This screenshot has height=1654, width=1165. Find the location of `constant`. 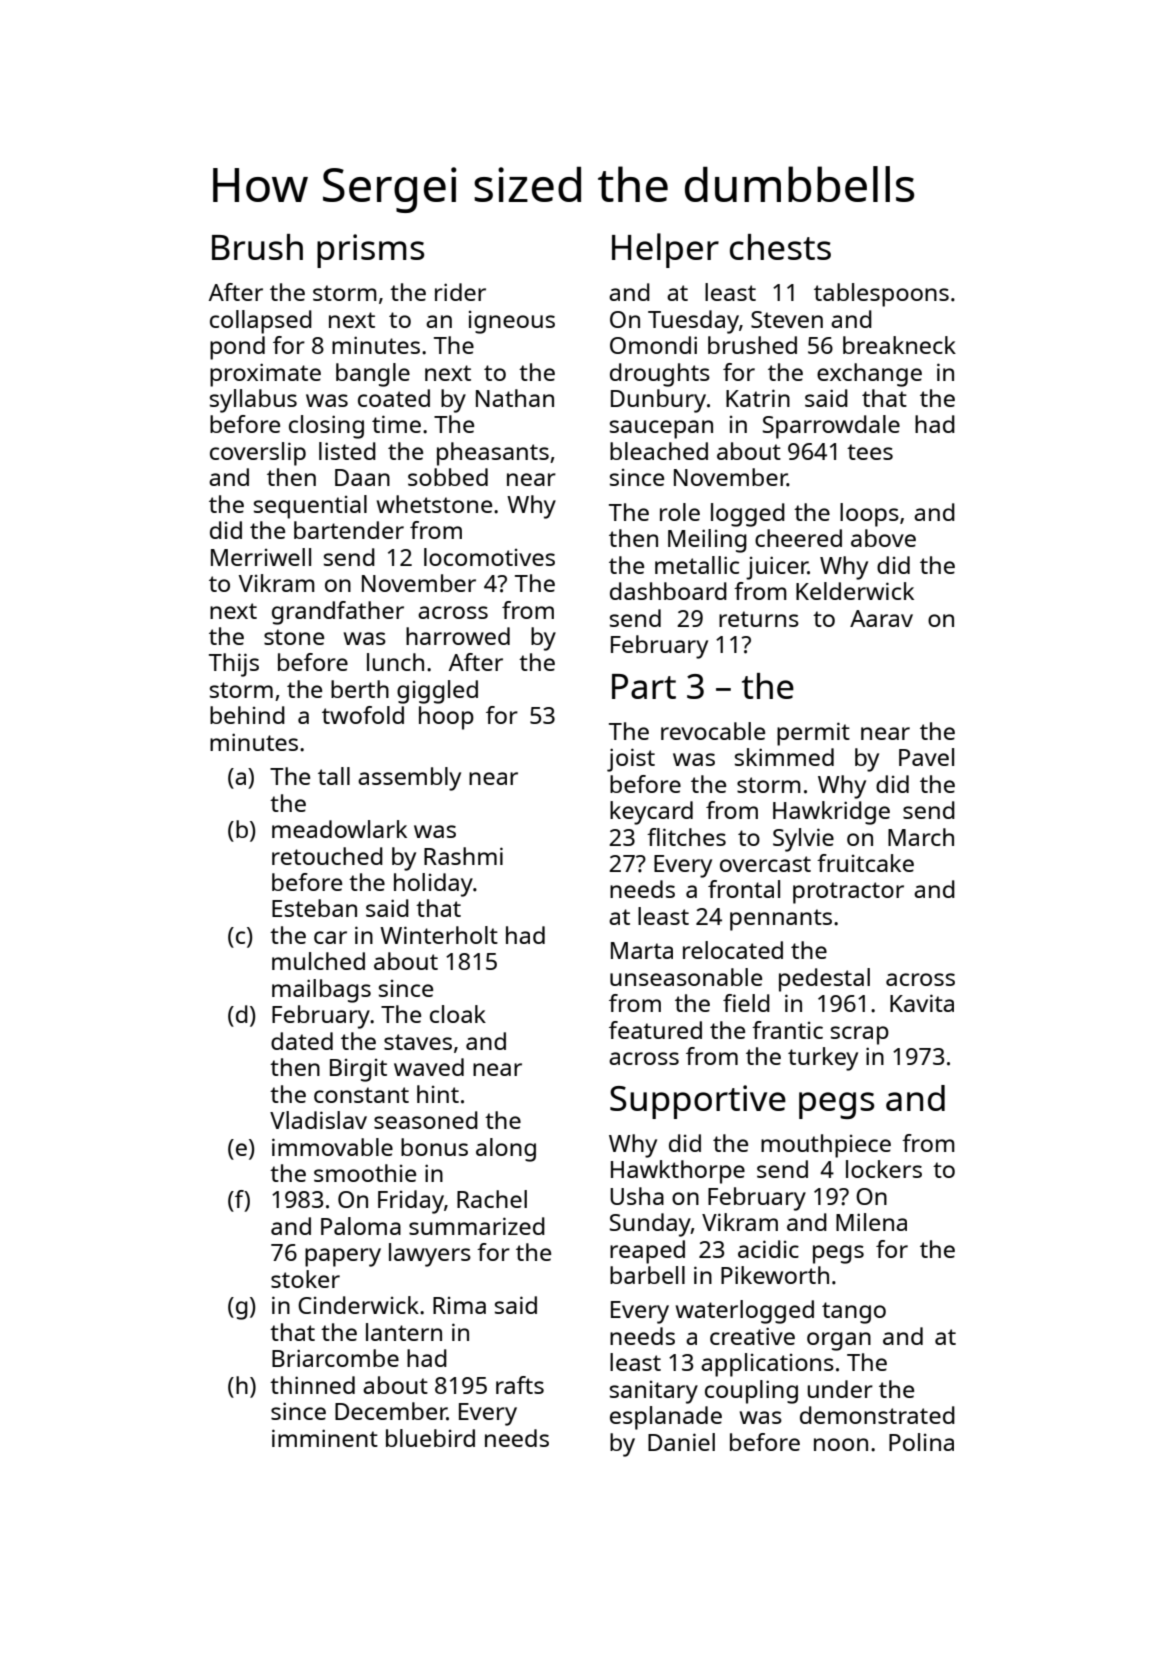

constant is located at coordinates (361, 1095).
